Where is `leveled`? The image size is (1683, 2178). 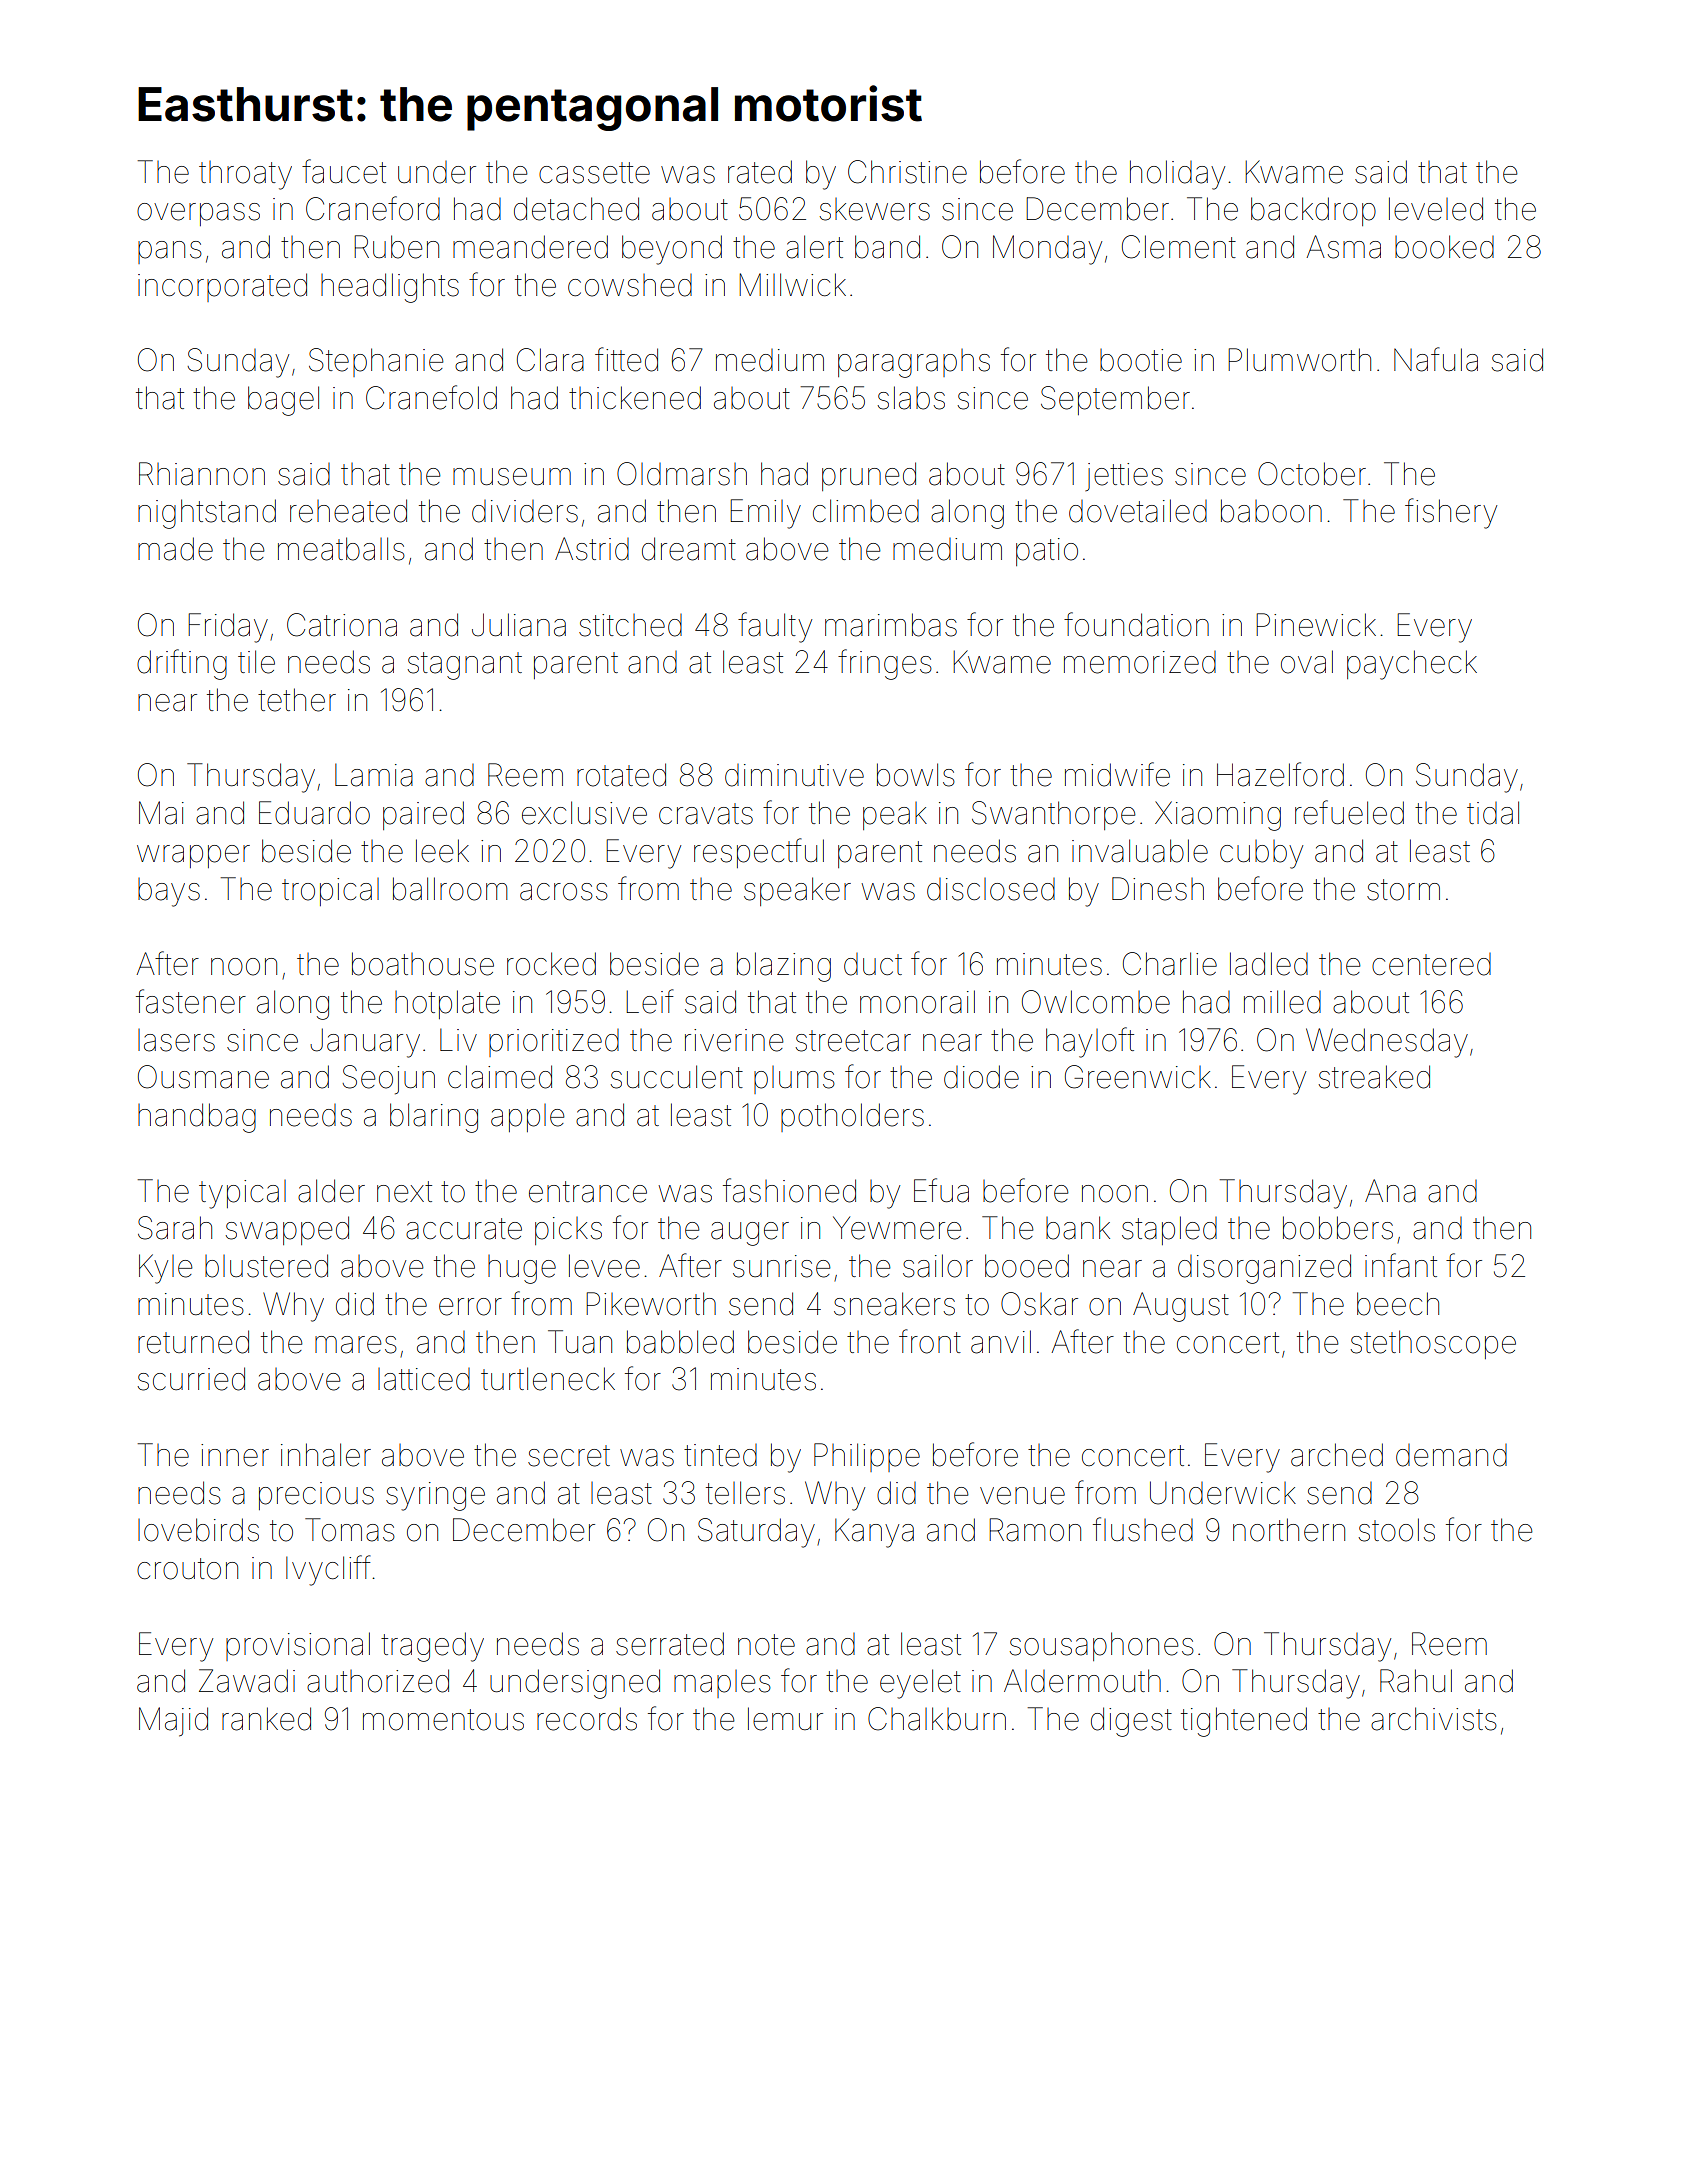
leveled is located at coordinates (1436, 209).
